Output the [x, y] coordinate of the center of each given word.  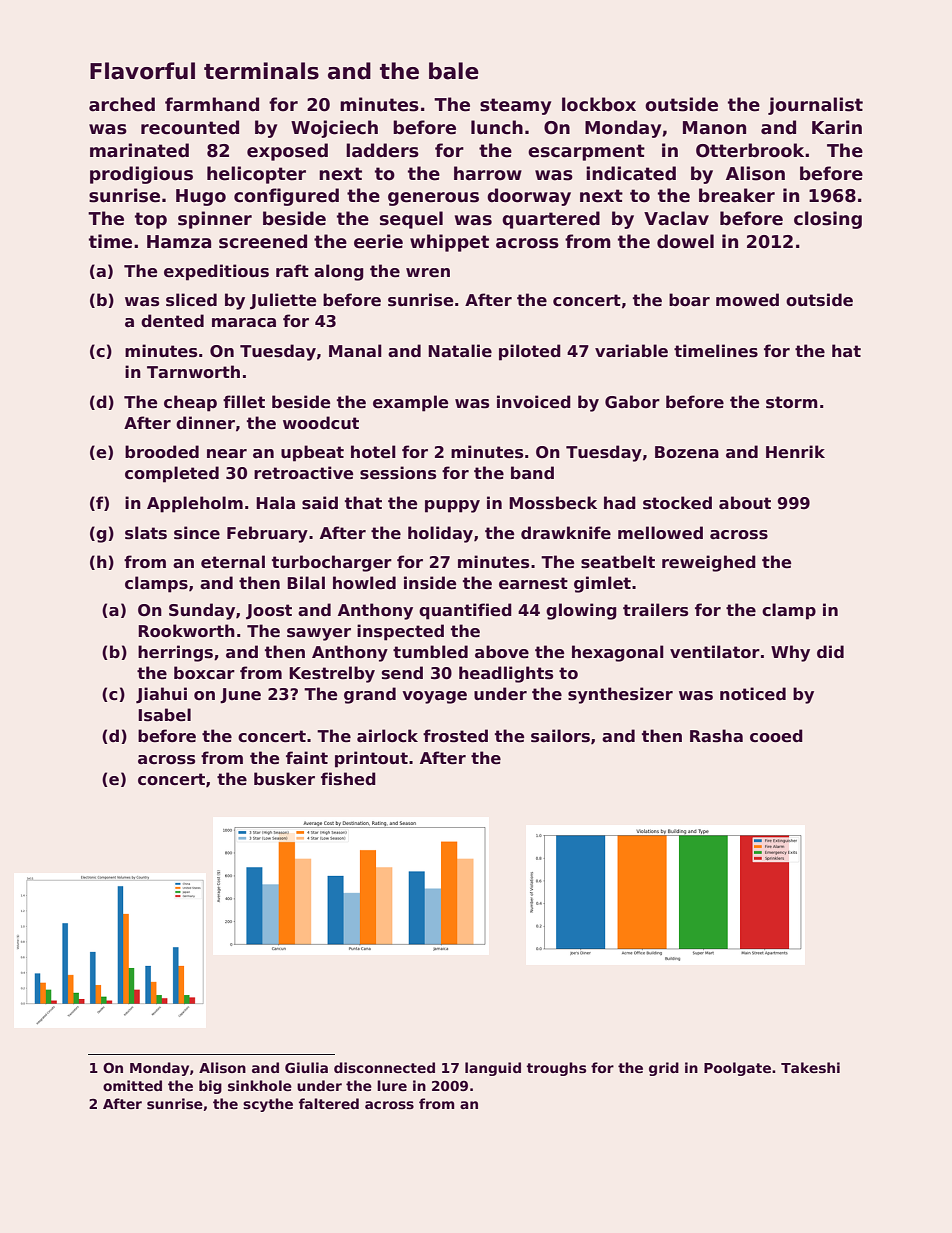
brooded [162, 452]
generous [433, 199]
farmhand [212, 104]
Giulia [306, 1067]
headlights [506, 674]
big [210, 1087]
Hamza [179, 242]
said [320, 503]
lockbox [599, 104]
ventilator [715, 652]
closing [828, 220]
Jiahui [161, 695]
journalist [815, 106]
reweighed [709, 563]
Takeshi [810, 1067]
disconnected [384, 1067]
